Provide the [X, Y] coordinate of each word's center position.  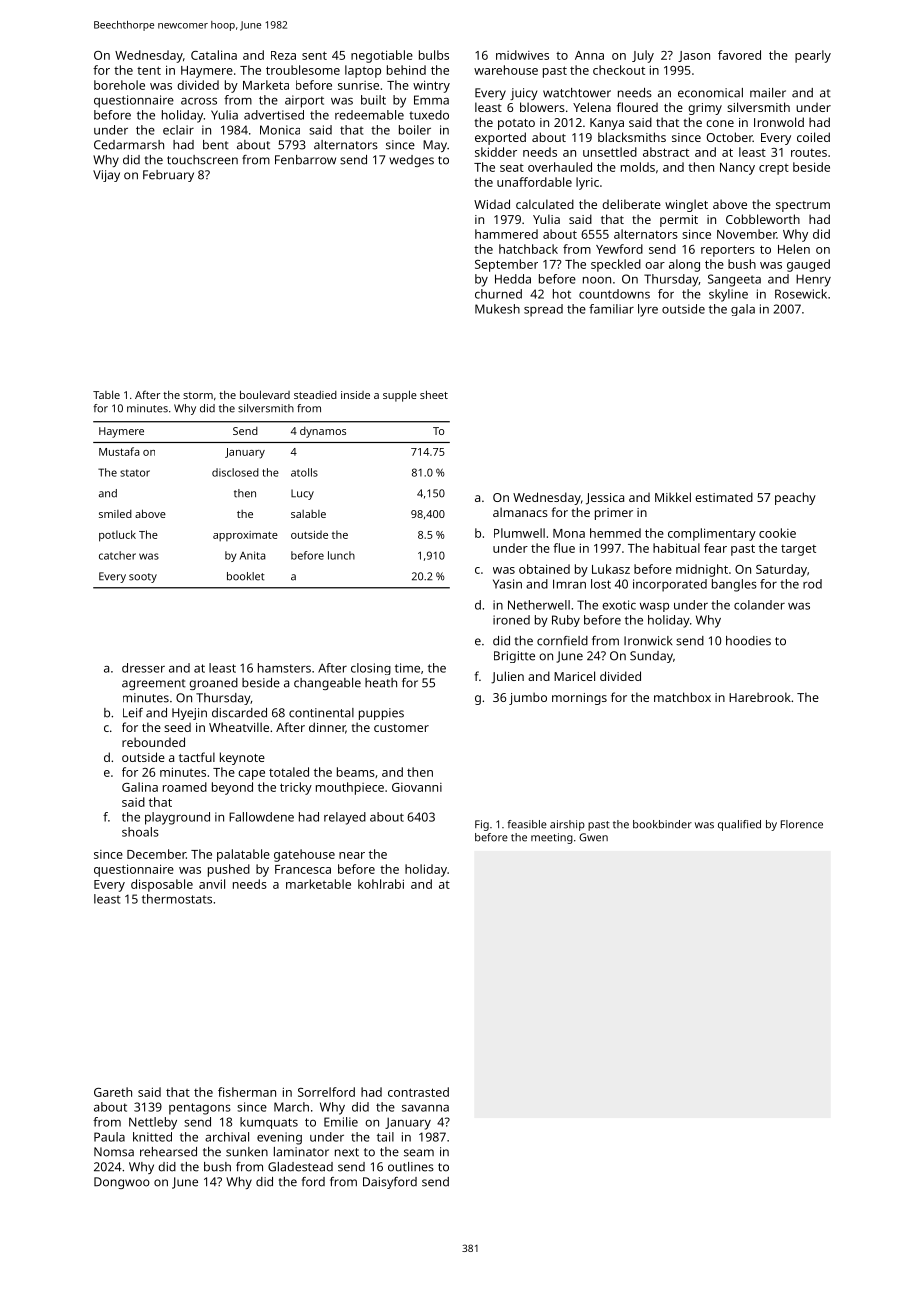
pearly [813, 56]
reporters [728, 251]
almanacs [520, 512]
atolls [304, 472]
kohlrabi [381, 884]
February [168, 176]
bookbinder [662, 824]
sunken [247, 1152]
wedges [411, 161]
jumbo [528, 698]
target [798, 550]
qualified [739, 825]
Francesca [303, 869]
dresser [143, 668]
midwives [522, 55]
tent [149, 70]
